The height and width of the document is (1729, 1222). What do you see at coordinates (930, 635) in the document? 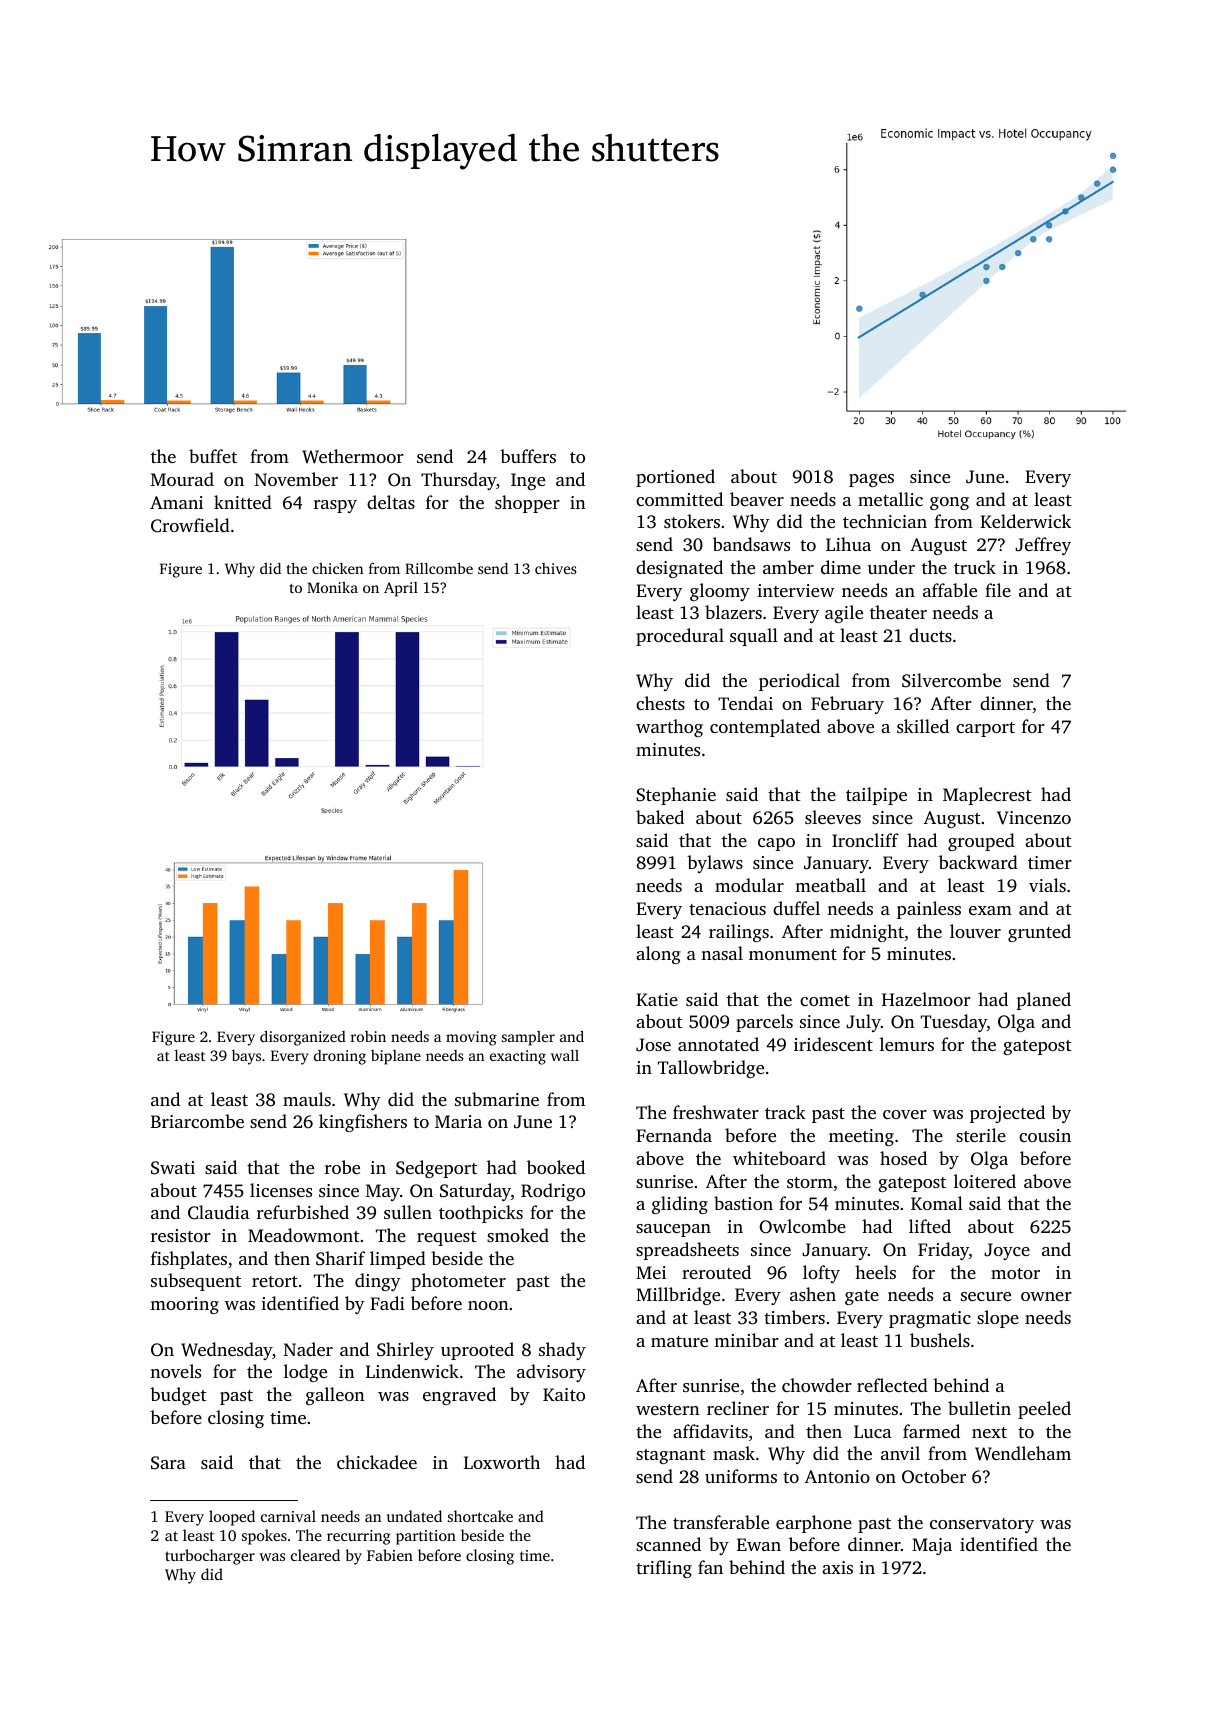
I see `ducts` at bounding box center [930, 635].
